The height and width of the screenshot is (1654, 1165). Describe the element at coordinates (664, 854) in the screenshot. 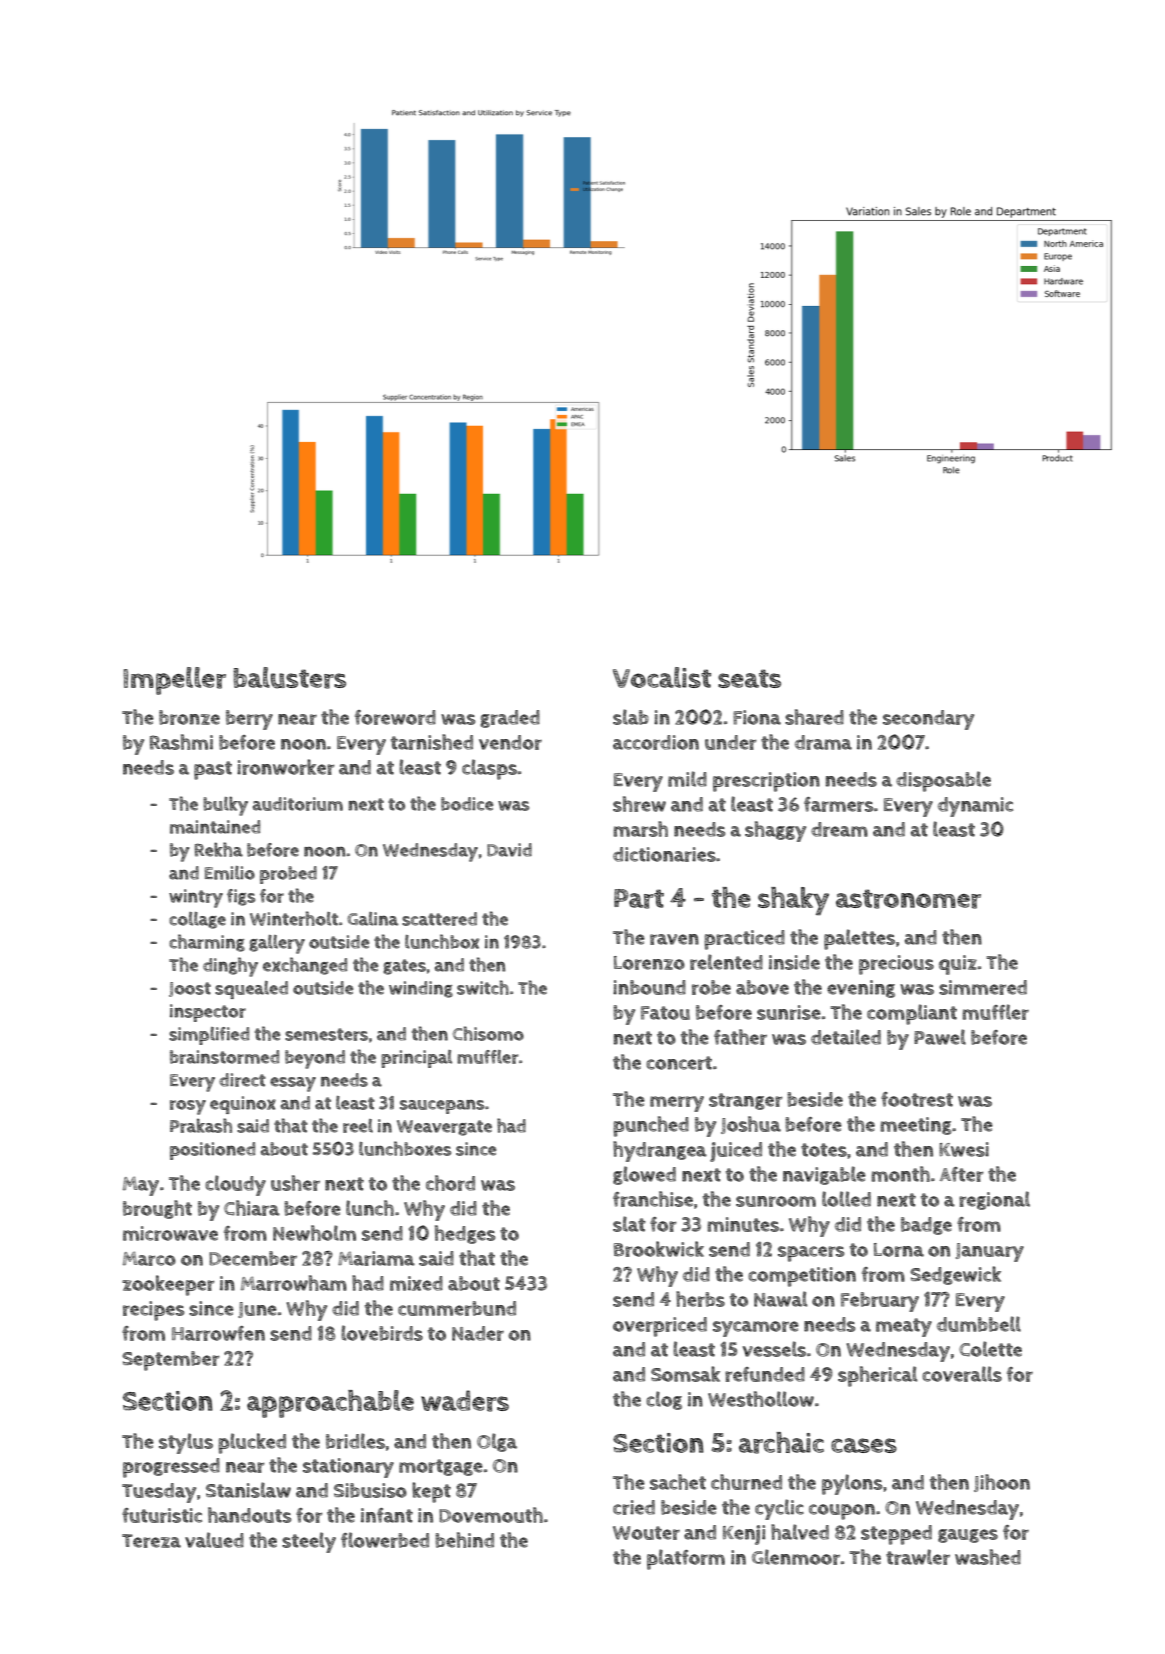

I see `dictionaries` at that location.
